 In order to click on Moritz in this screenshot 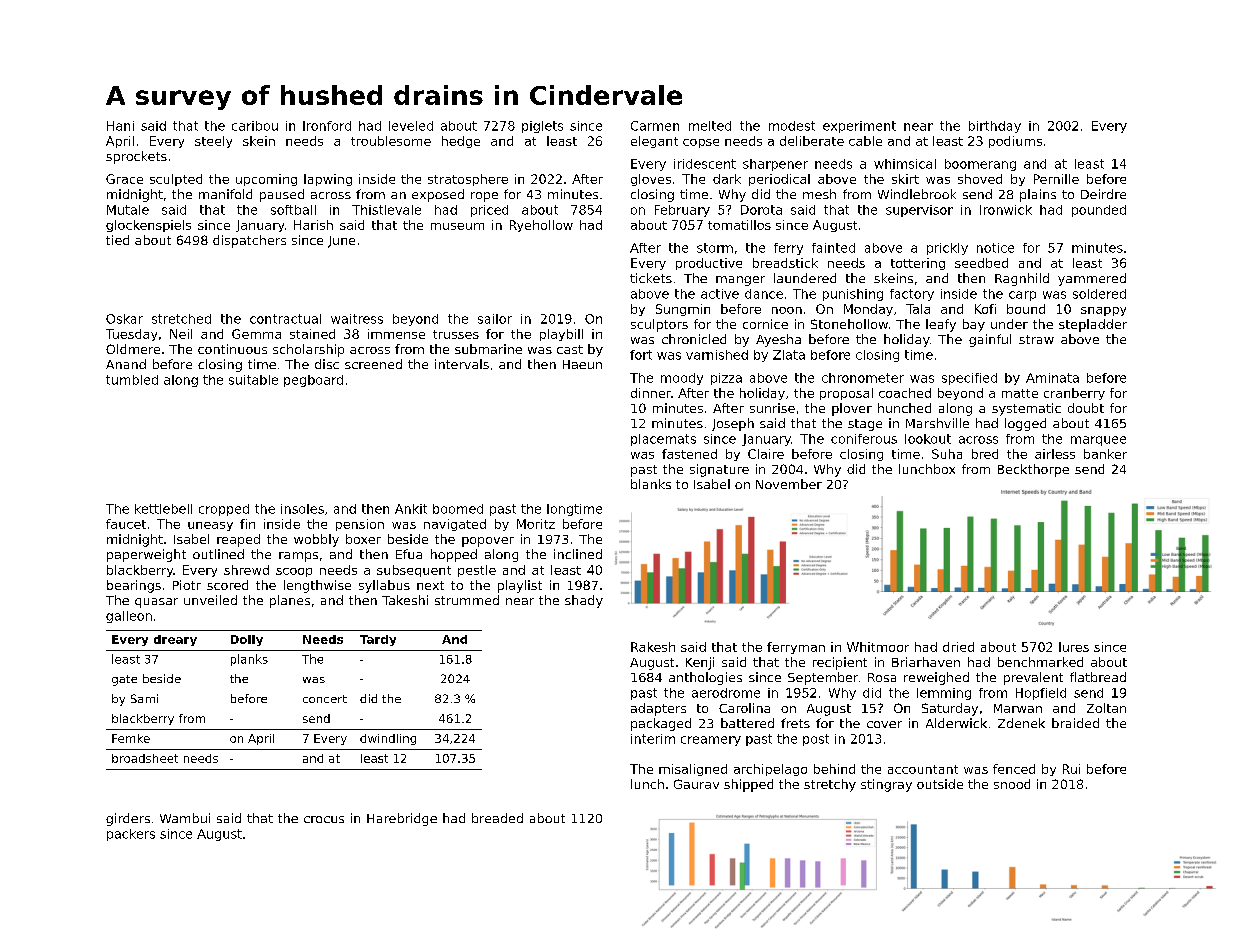, I will do `click(536, 524)`.
